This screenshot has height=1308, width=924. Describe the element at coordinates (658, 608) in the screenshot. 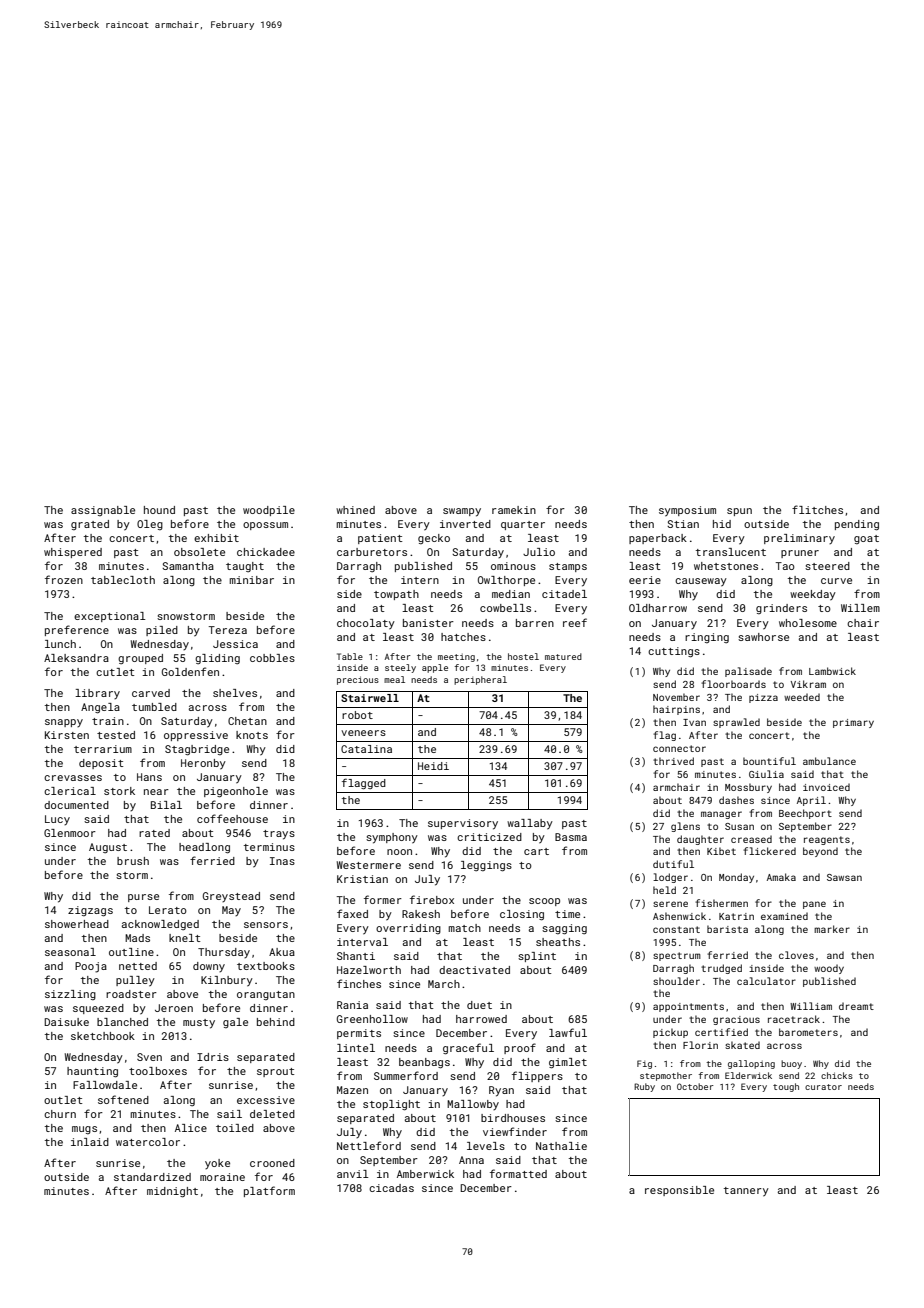

I see `Oldharrow` at that location.
